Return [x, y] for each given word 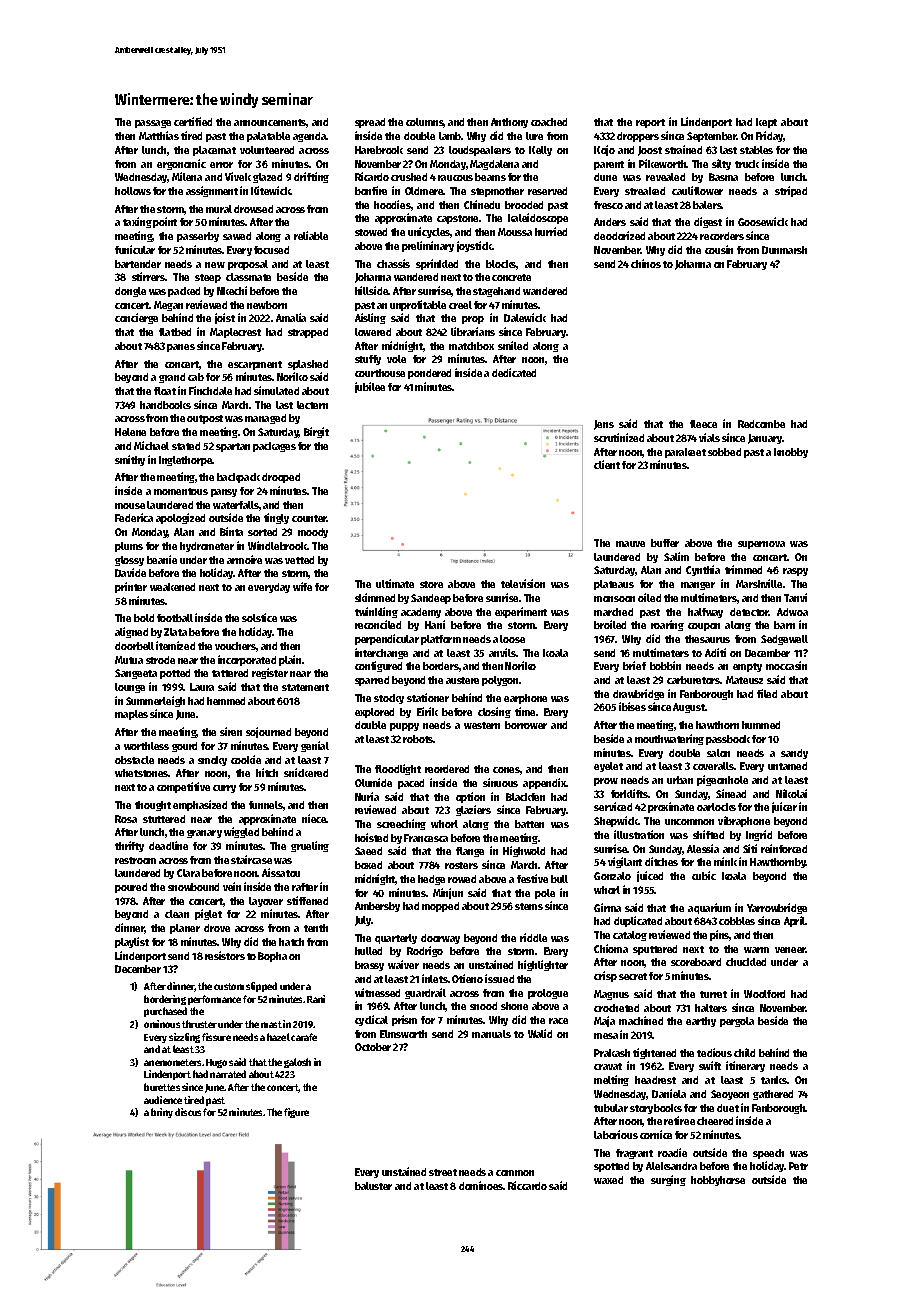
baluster [373, 1186]
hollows [133, 191]
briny [162, 1113]
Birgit [316, 432]
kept [766, 123]
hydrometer [207, 547]
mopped [440, 907]
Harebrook [379, 150]
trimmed [743, 569]
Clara [188, 873]
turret [713, 994]
